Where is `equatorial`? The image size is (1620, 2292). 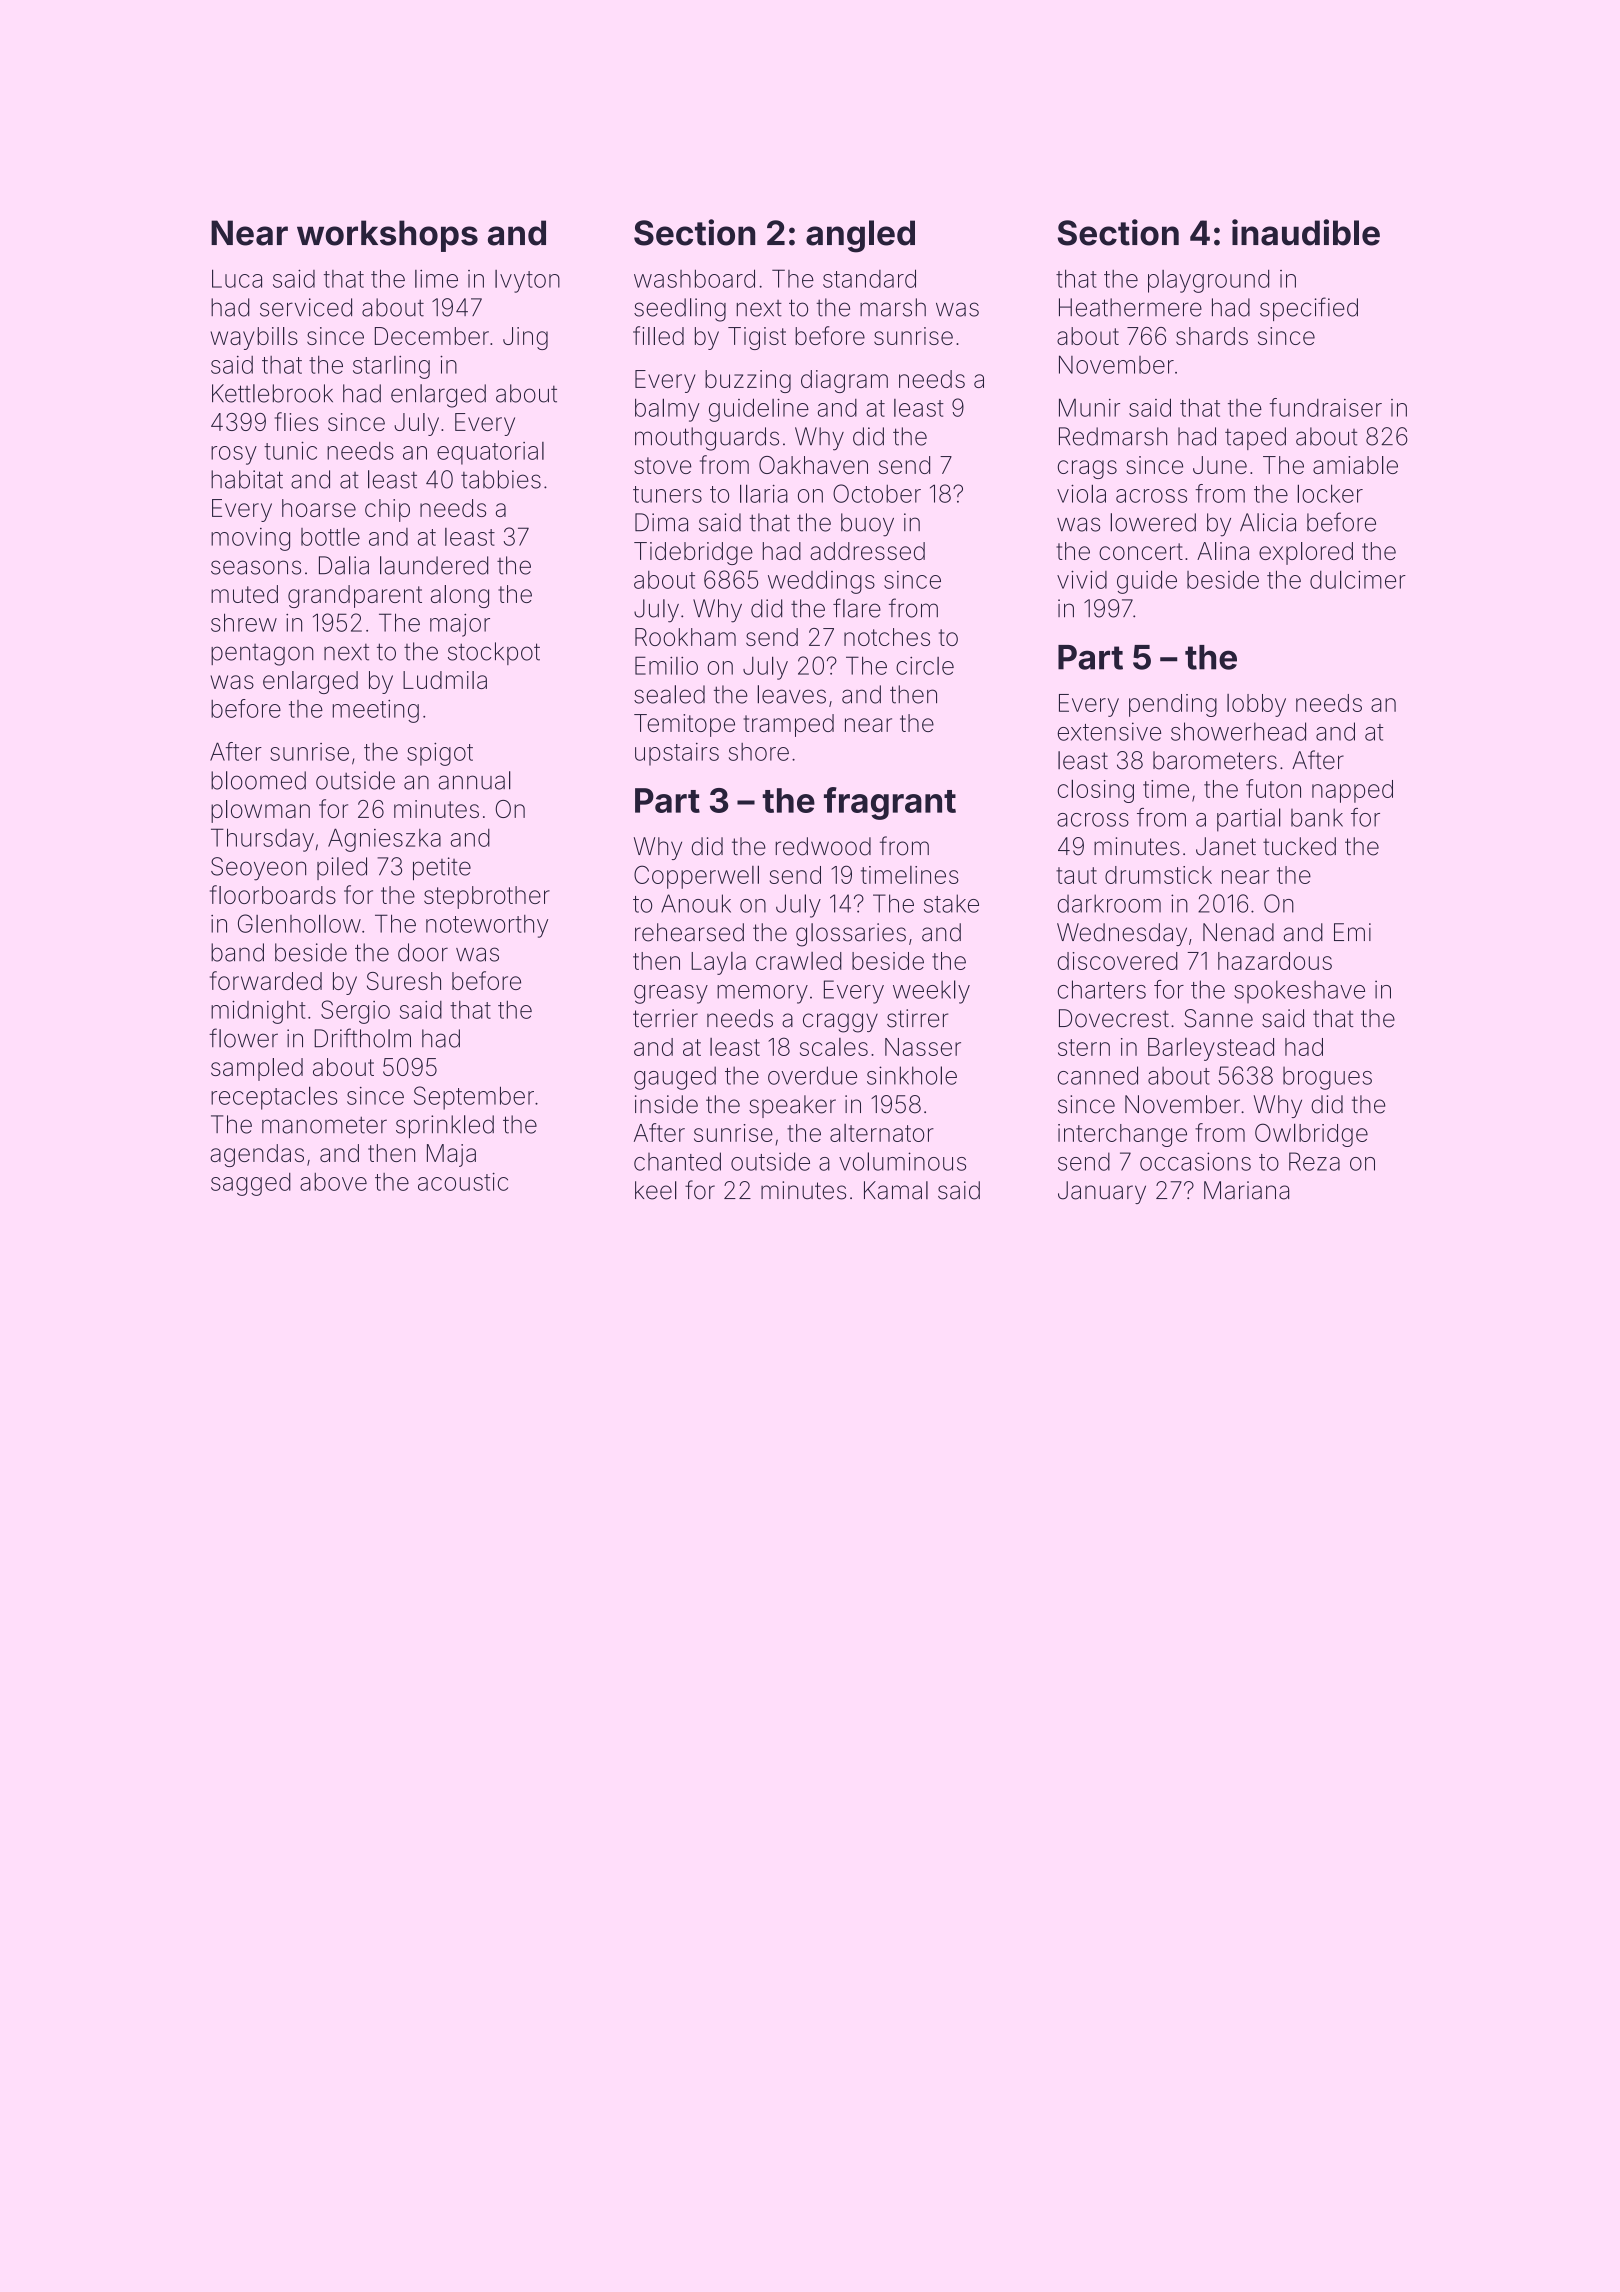 equatorial is located at coordinates (490, 453).
